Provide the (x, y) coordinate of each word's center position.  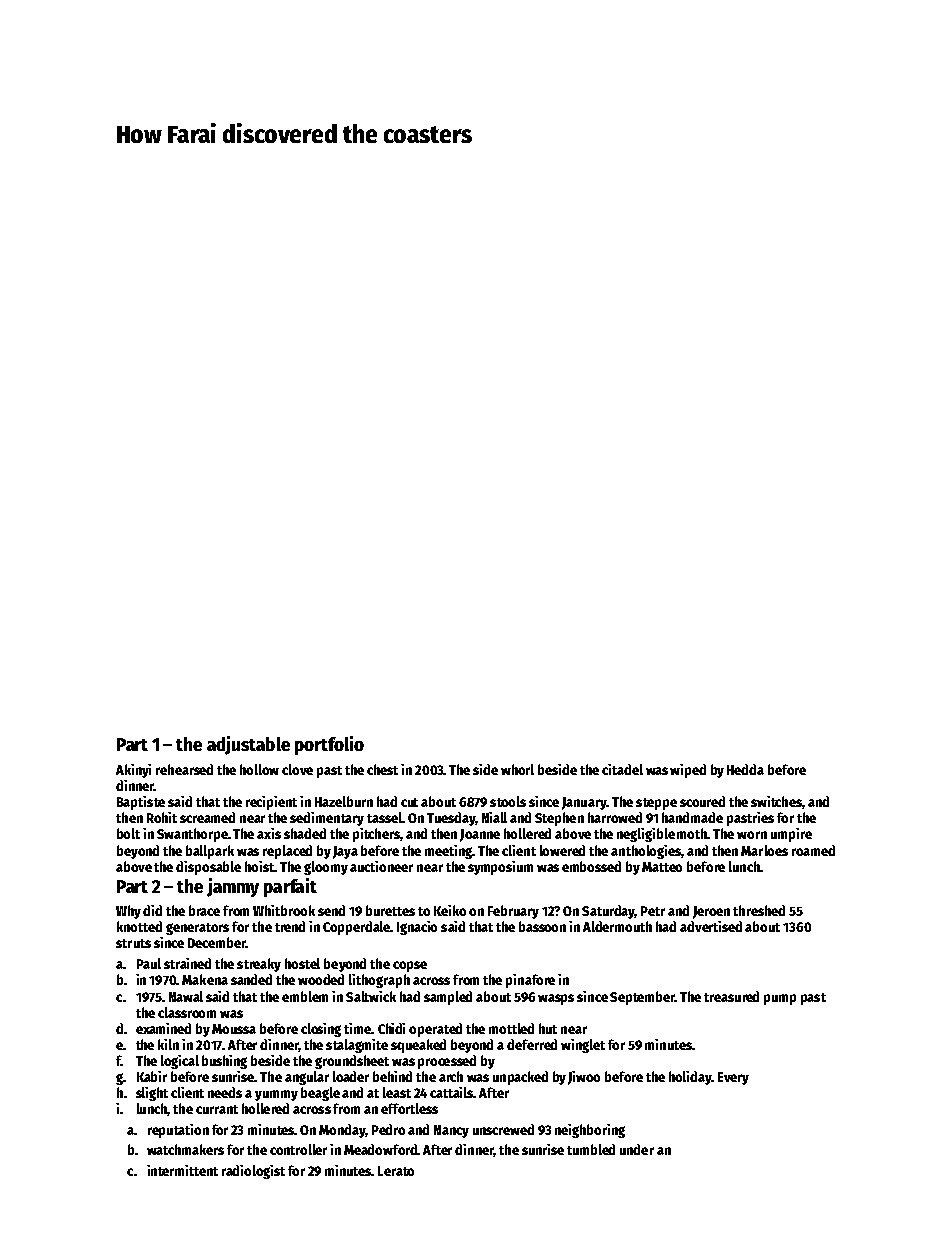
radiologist (253, 1172)
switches (776, 801)
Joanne (480, 835)
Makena (205, 979)
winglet (583, 1046)
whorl (517, 769)
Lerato (396, 1171)
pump (780, 999)
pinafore (530, 981)
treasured (731, 996)
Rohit (162, 817)
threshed (759, 910)
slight (152, 1094)
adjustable (248, 745)
